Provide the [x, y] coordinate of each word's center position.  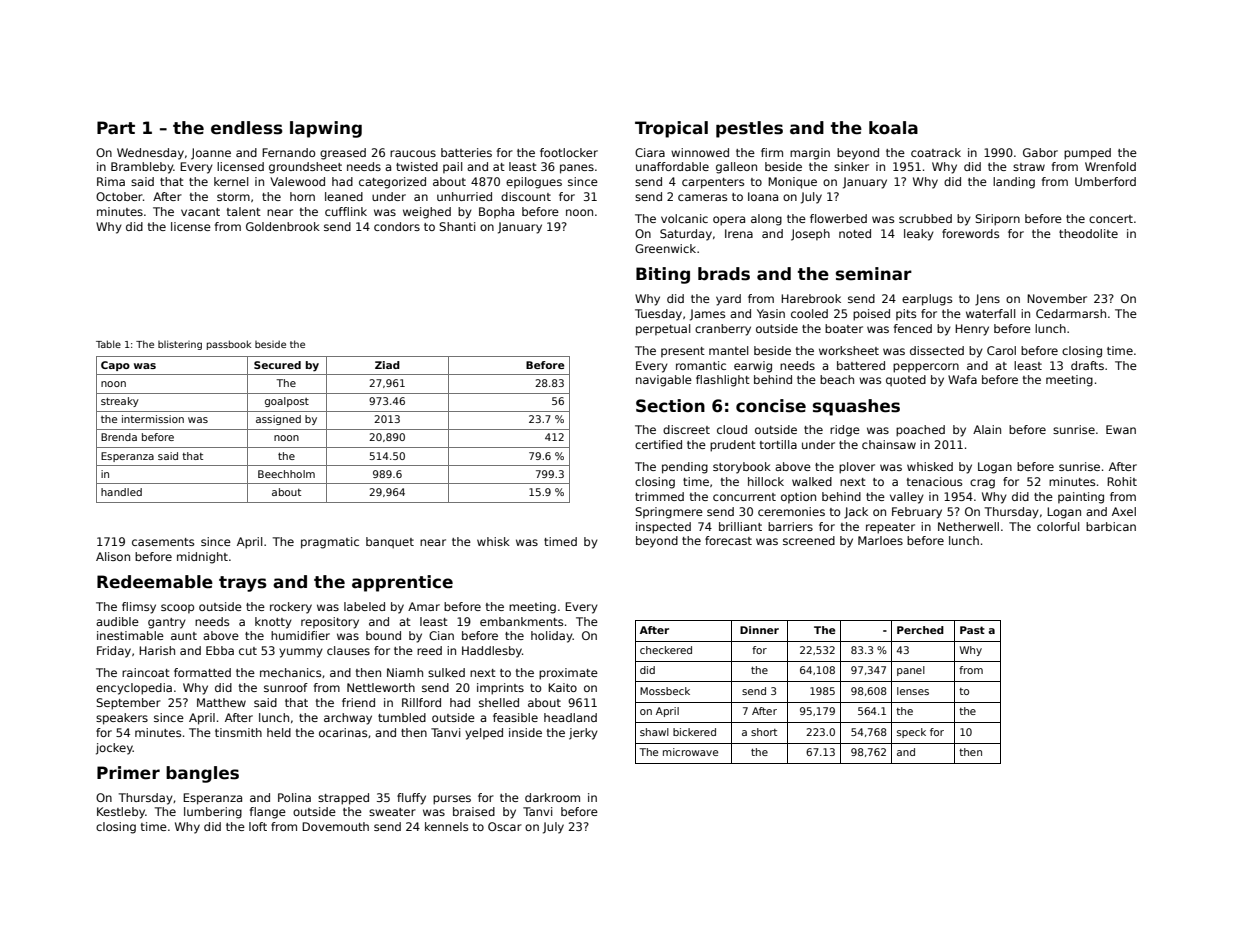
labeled [364, 606]
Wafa [962, 379]
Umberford [1105, 181]
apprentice [402, 583]
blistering [180, 345]
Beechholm [286, 474]
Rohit [1122, 481]
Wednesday [150, 154]
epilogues [534, 183]
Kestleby [121, 813]
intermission [153, 419]
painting [1081, 498]
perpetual [663, 330]
